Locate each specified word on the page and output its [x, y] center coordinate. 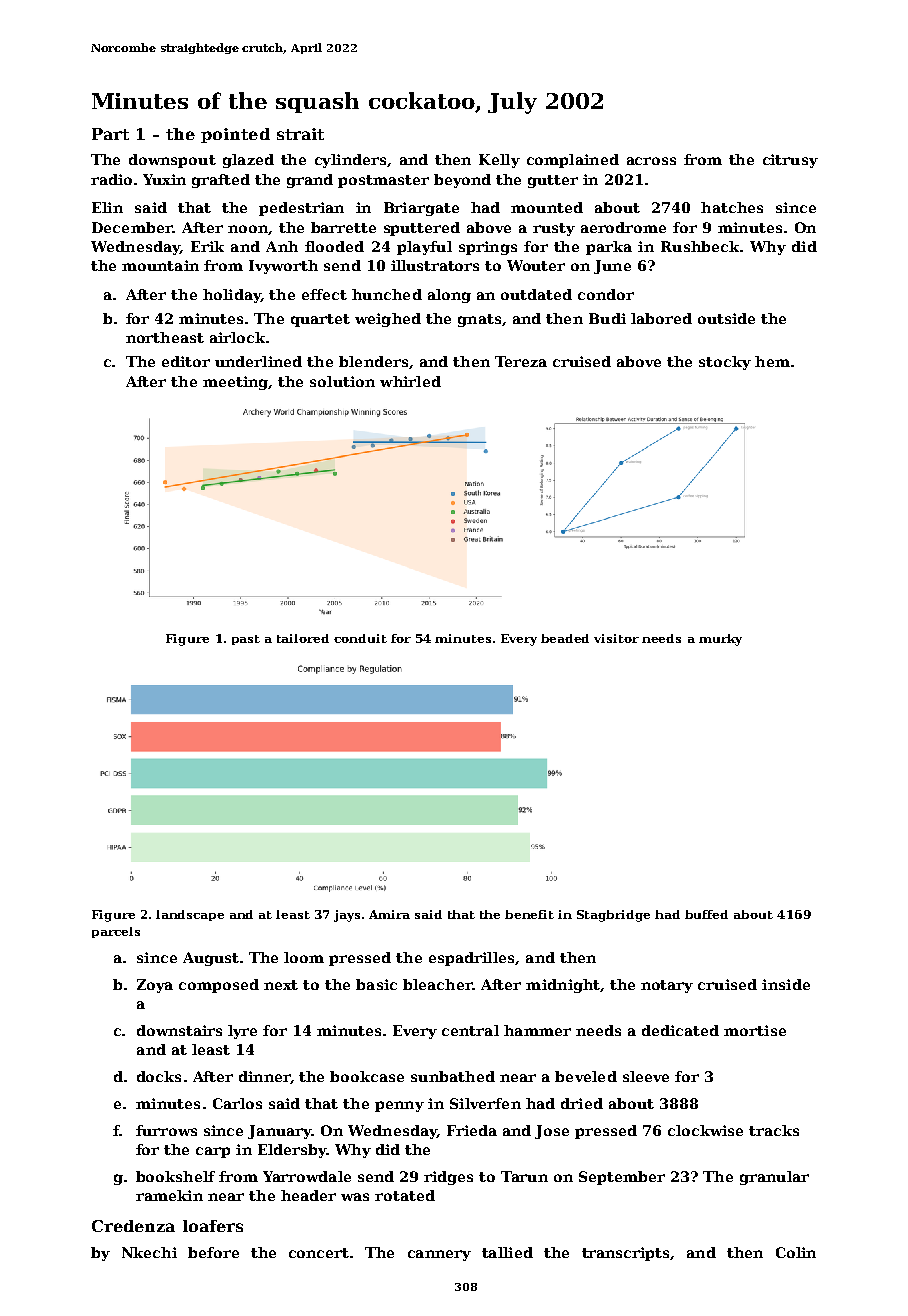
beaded [565, 638]
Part [110, 134]
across [651, 161]
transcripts [625, 1254]
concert [319, 1253]
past [246, 640]
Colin [796, 1252]
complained [573, 161]
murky [720, 640]
